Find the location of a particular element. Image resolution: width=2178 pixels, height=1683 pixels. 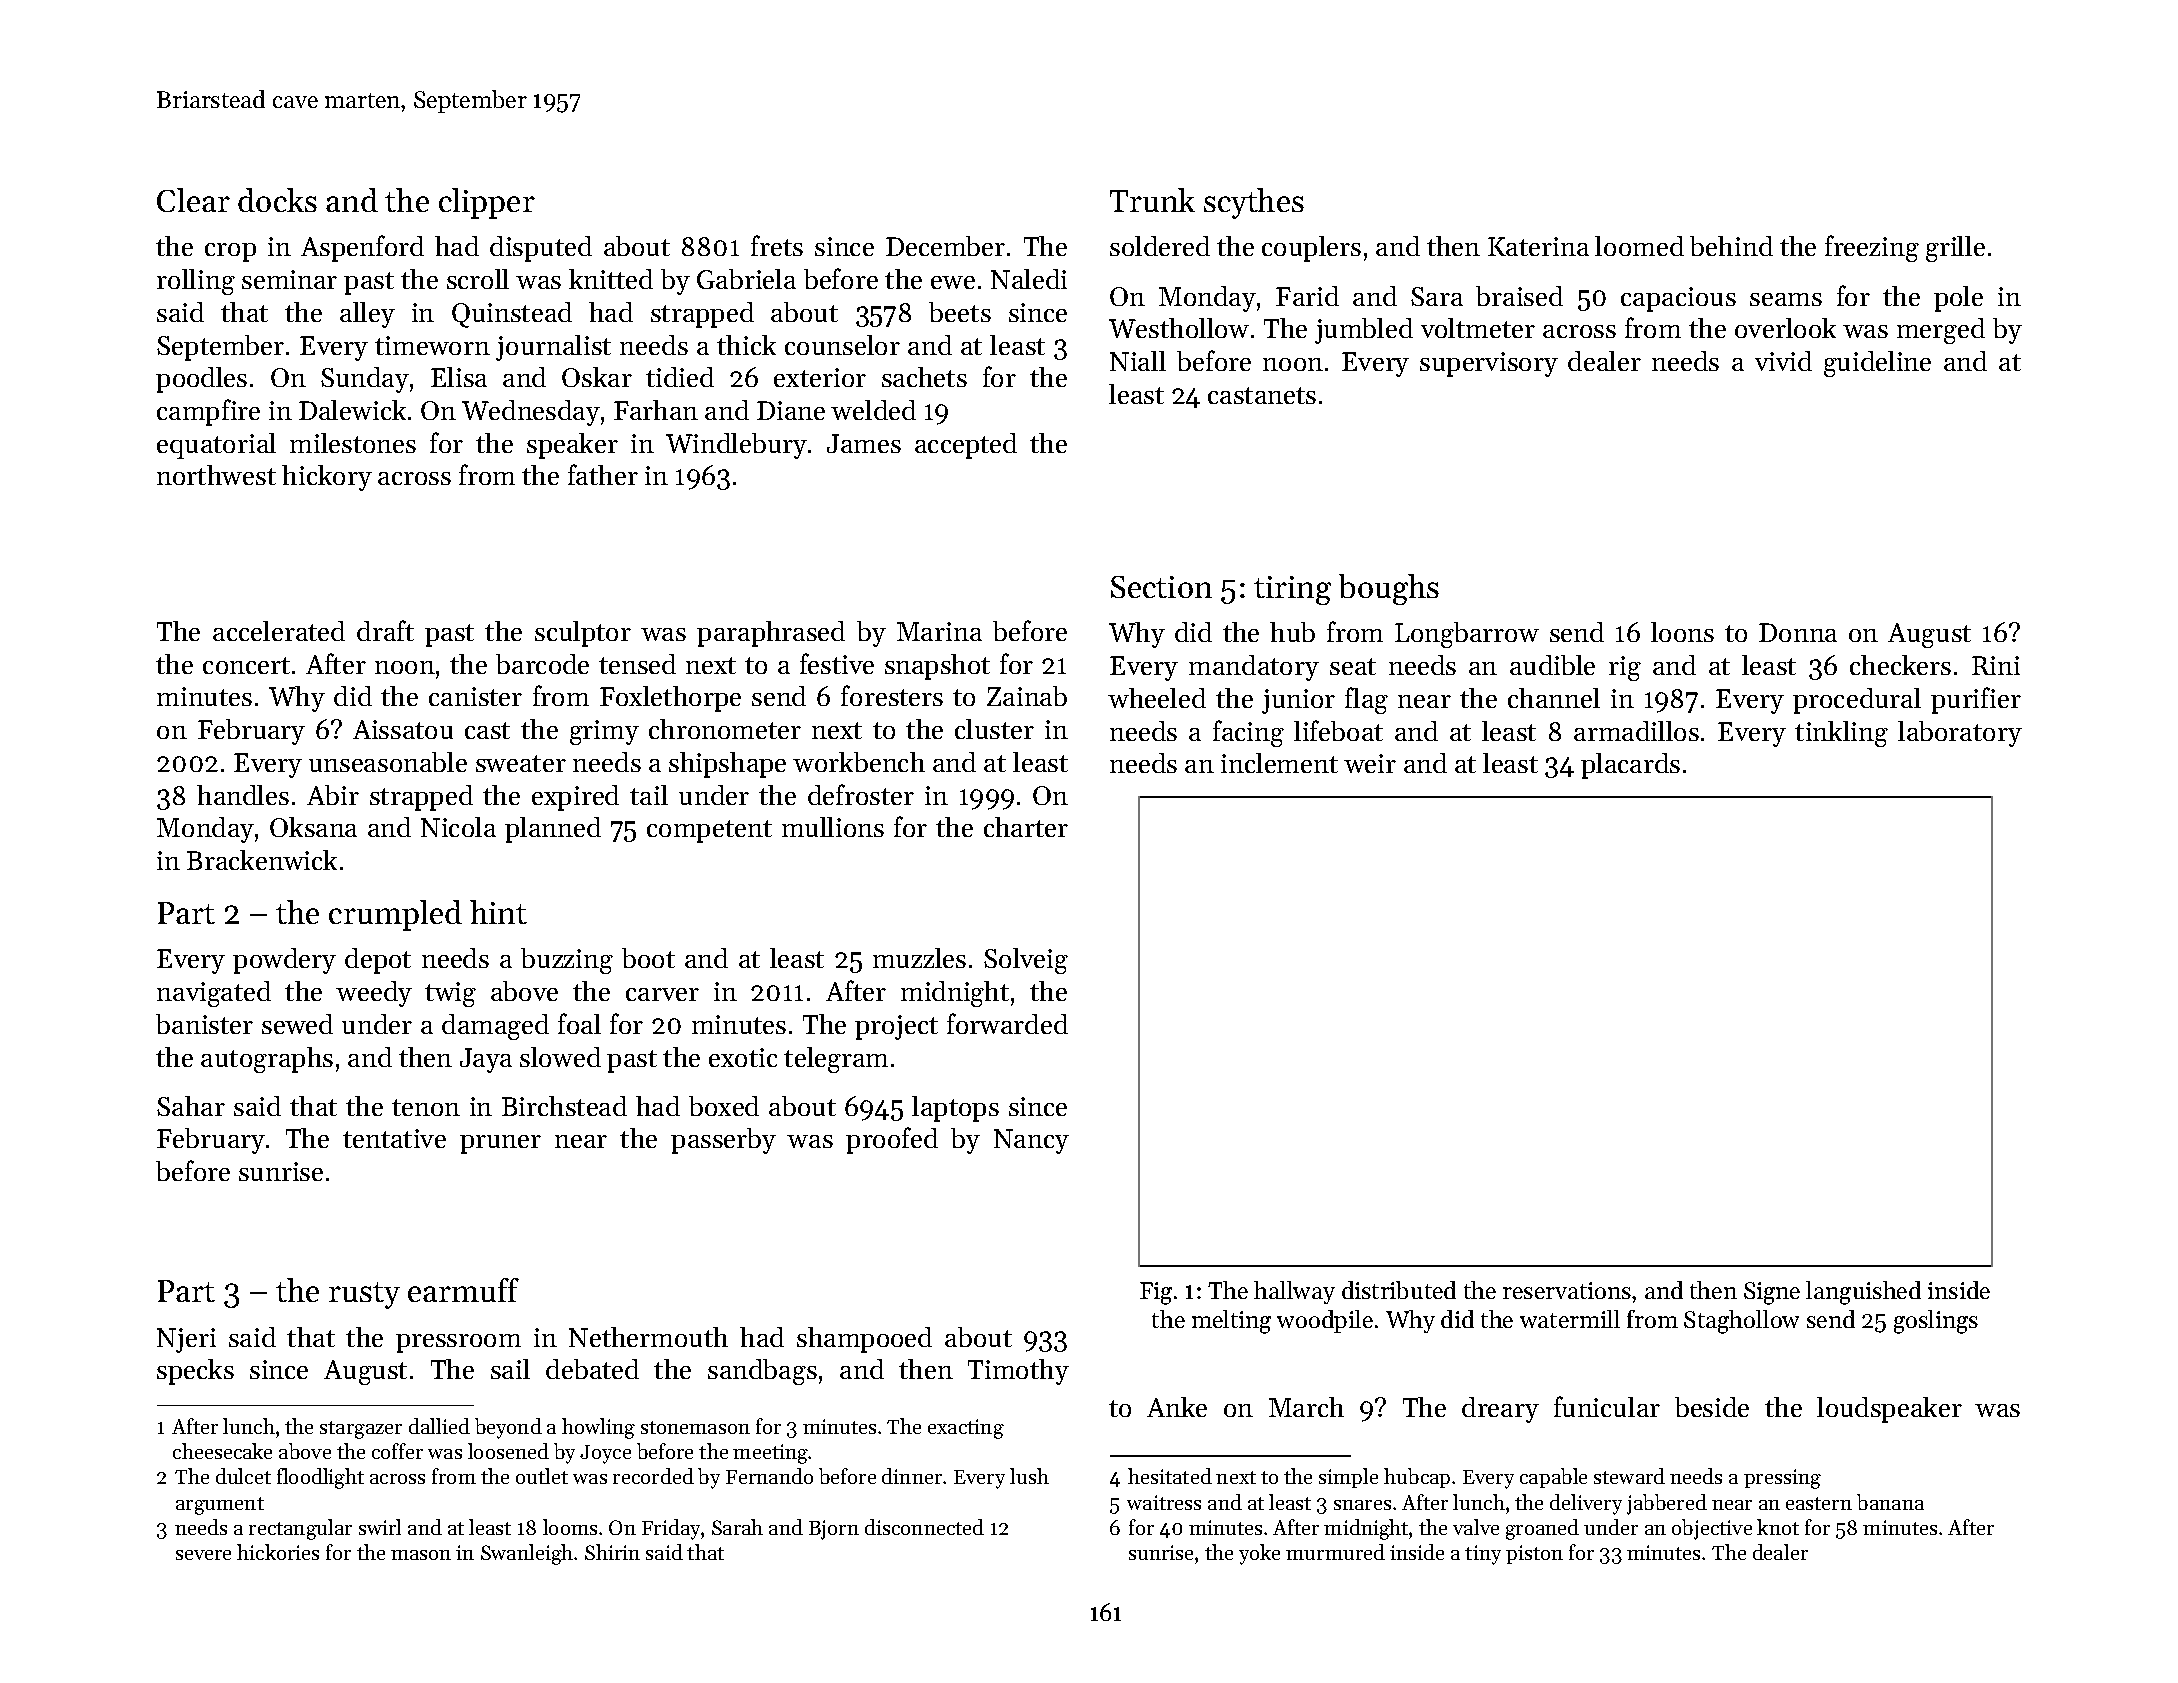

shampooed is located at coordinates (864, 1340).
